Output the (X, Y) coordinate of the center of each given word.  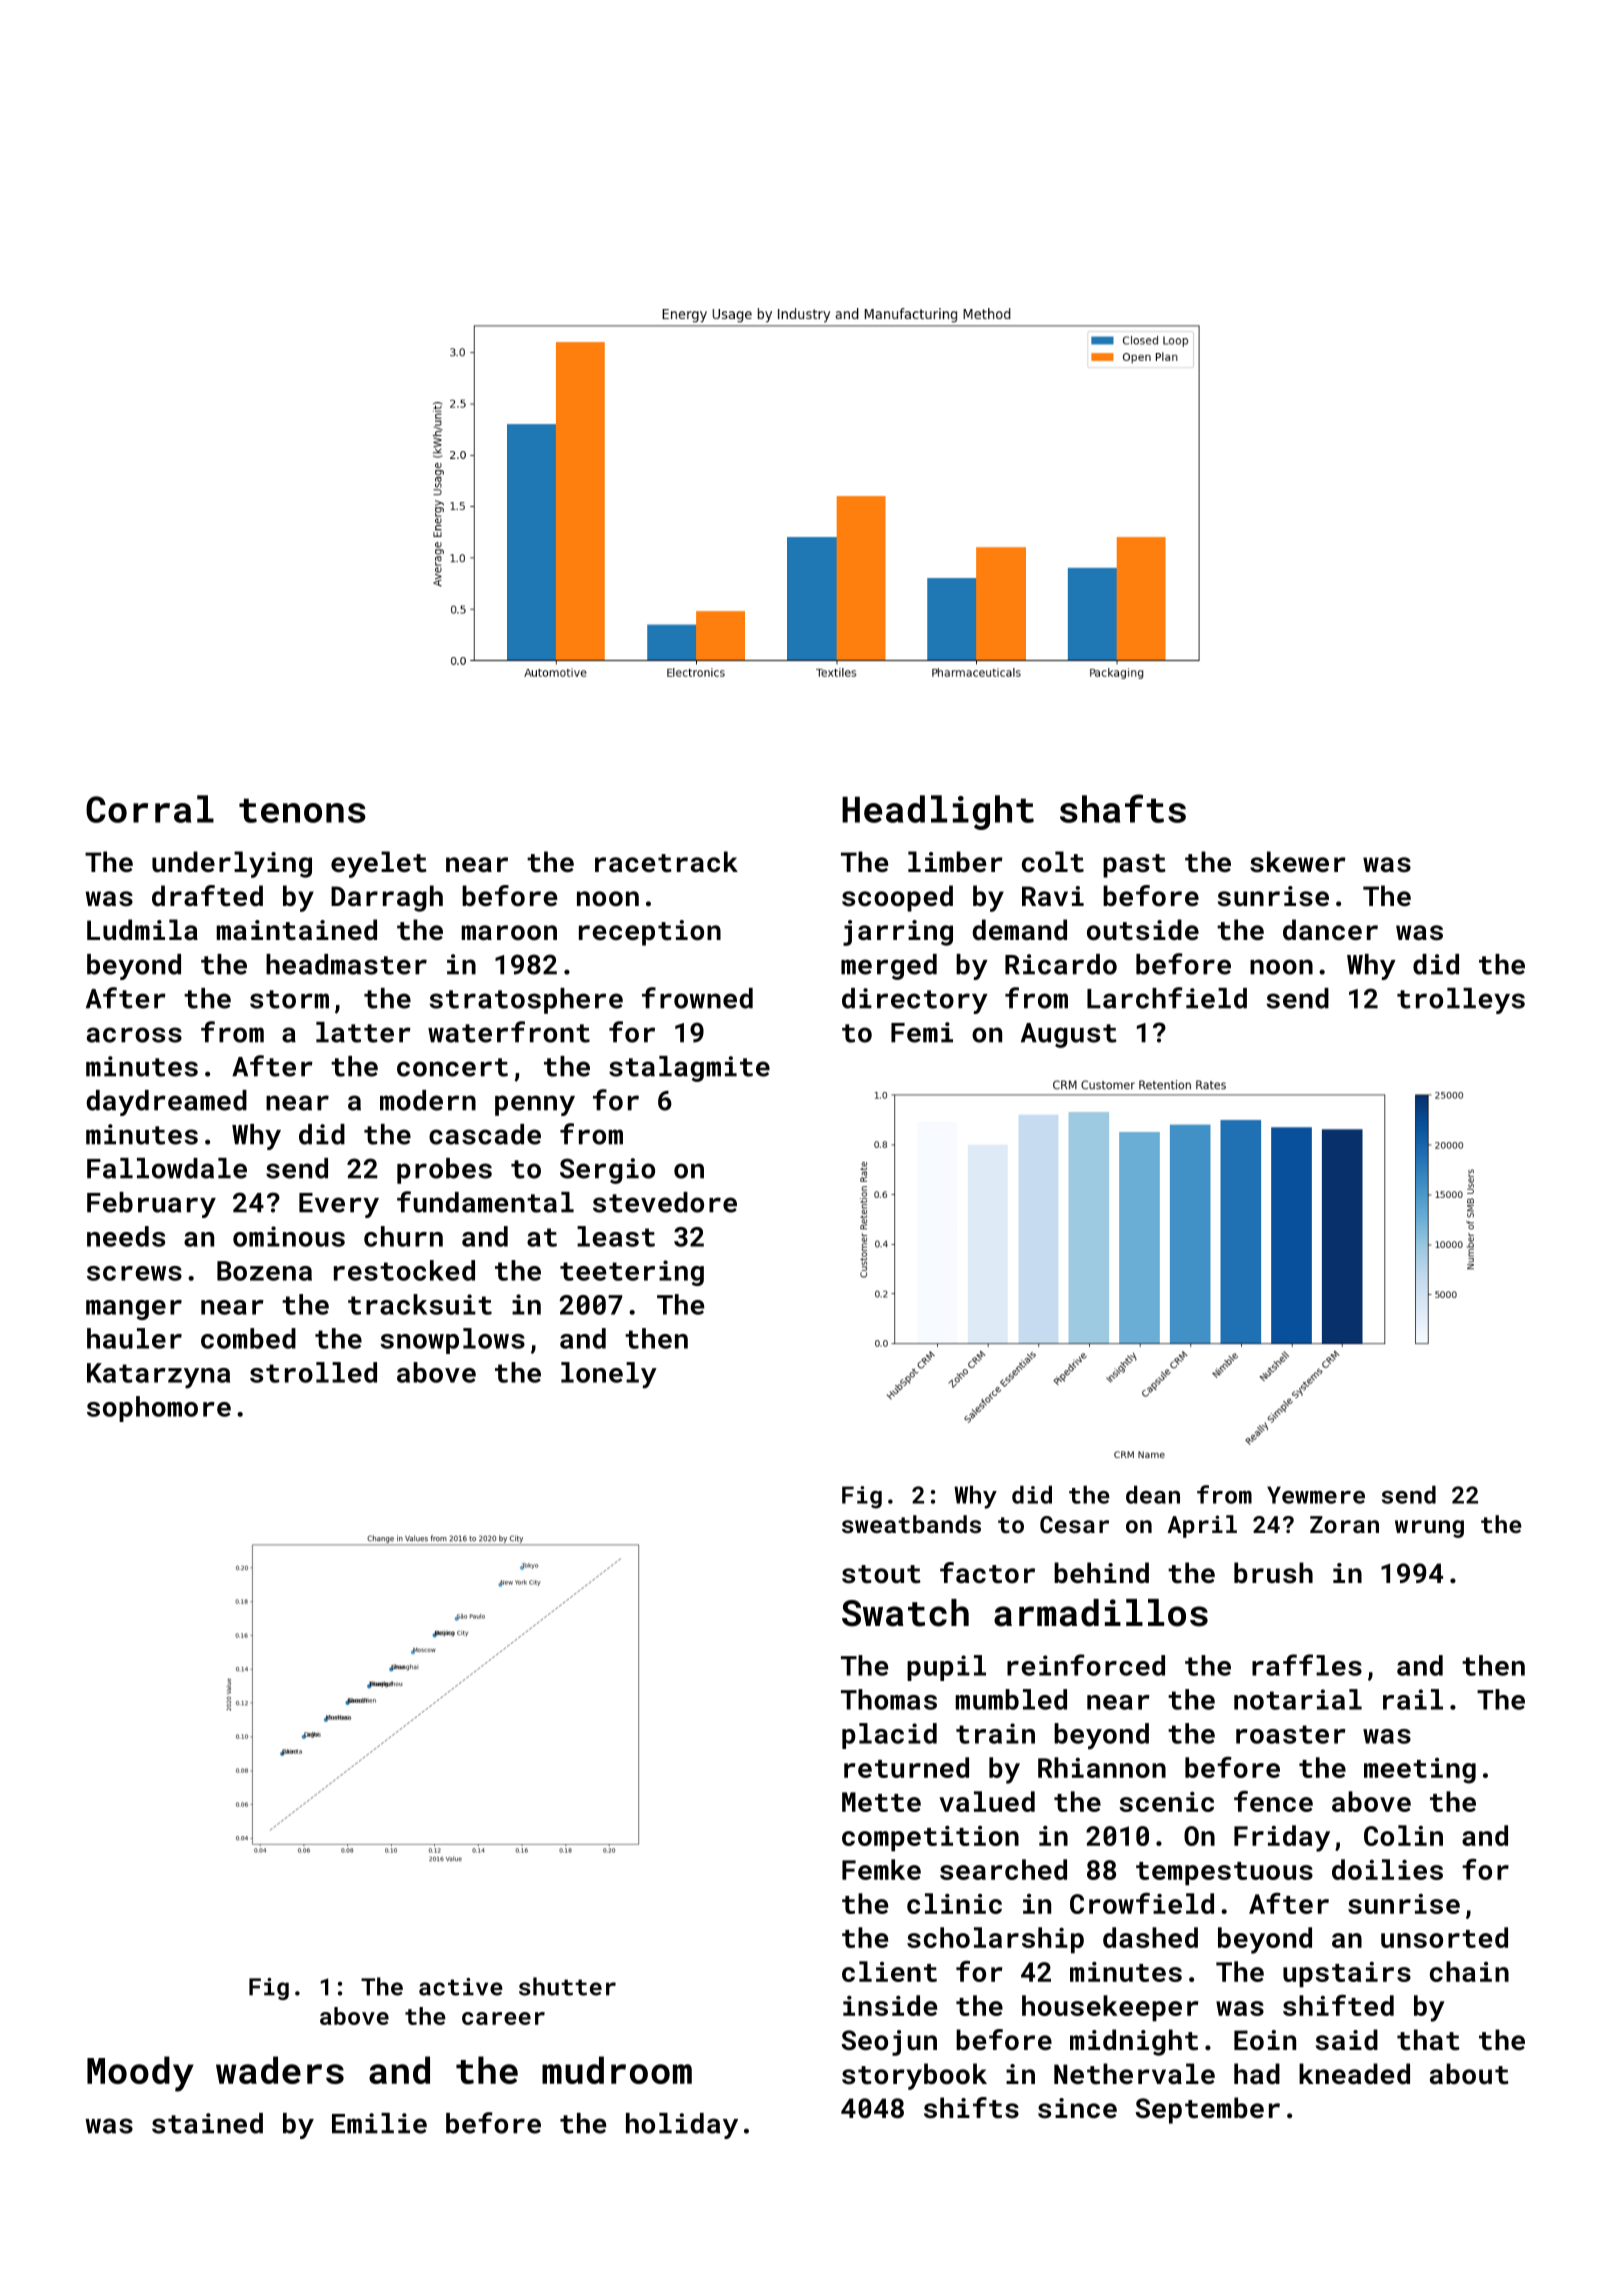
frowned (697, 998)
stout (881, 1574)
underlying (232, 864)
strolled (313, 1372)
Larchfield (1167, 998)
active (461, 1987)
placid (889, 1736)
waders (280, 2070)
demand (1019, 929)
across (134, 1035)
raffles (1307, 1665)
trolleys (1461, 1001)
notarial (1298, 1699)
